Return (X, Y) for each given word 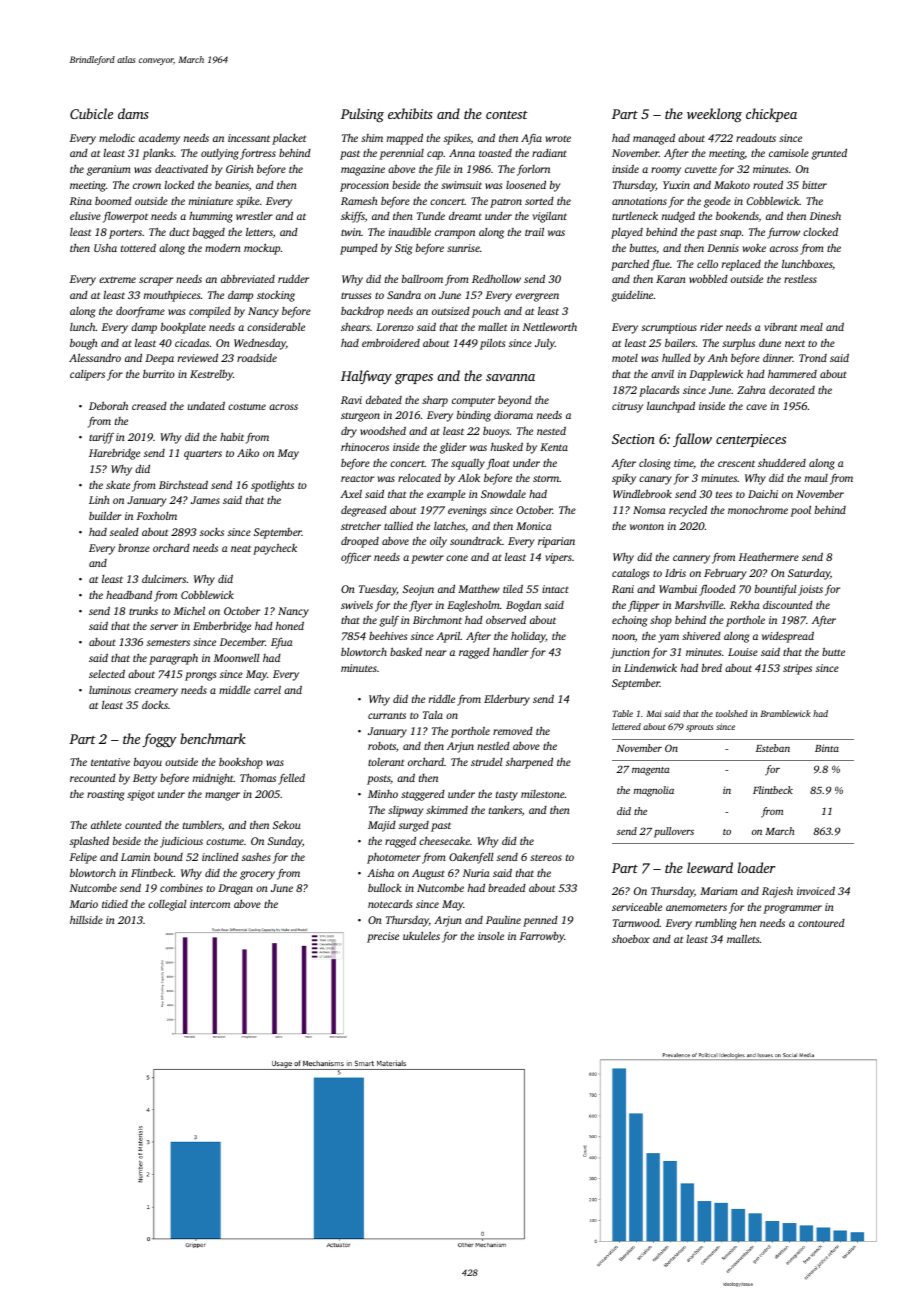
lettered (626, 726)
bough (84, 344)
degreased (364, 511)
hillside (86, 920)
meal (811, 327)
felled (291, 779)
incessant (249, 138)
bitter (814, 184)
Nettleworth (550, 327)
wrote (558, 138)
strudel (487, 762)
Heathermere (769, 557)
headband (129, 594)
